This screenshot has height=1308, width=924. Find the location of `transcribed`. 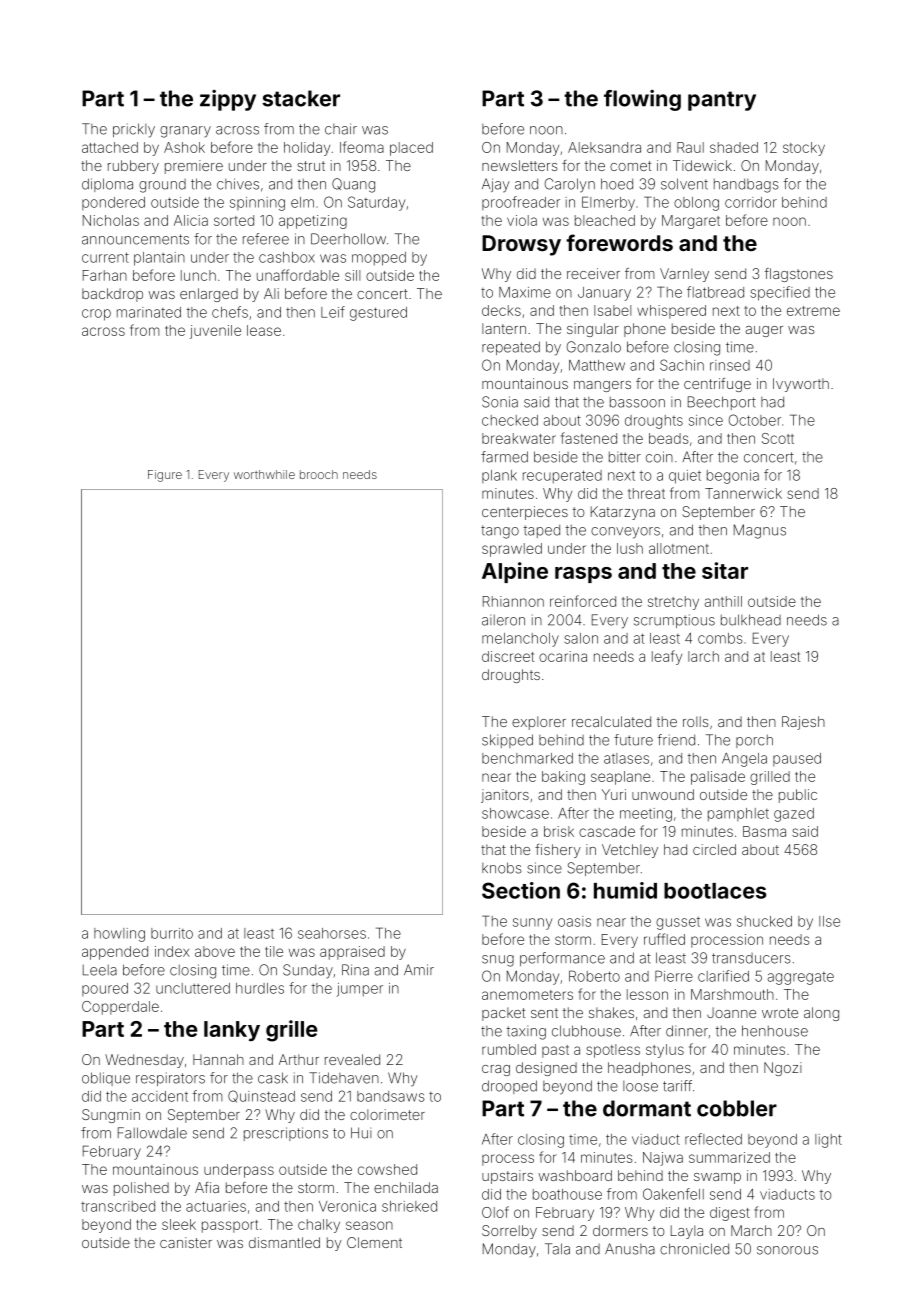

transcribed is located at coordinates (118, 1206).
